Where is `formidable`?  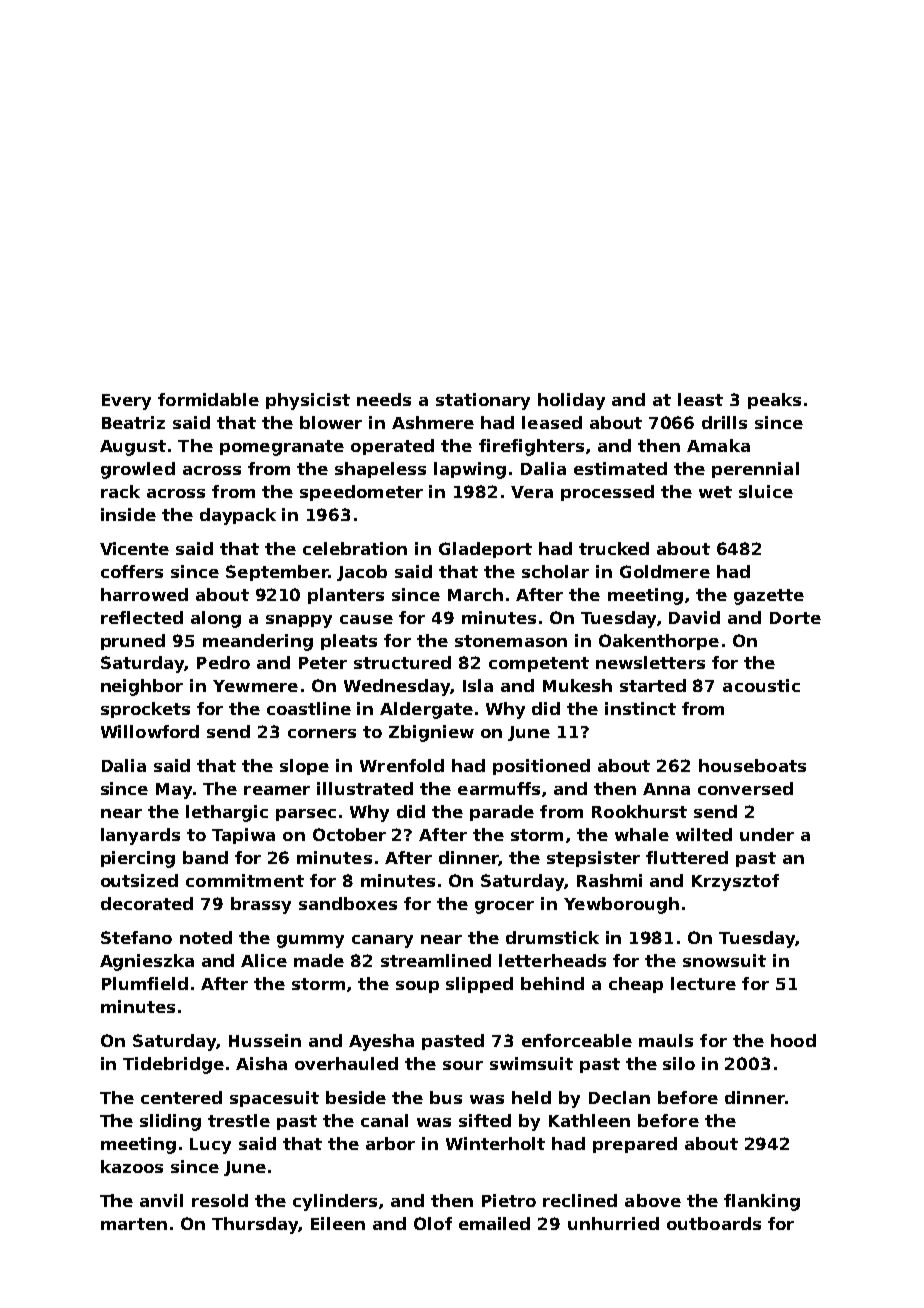
formidable is located at coordinates (208, 399).
